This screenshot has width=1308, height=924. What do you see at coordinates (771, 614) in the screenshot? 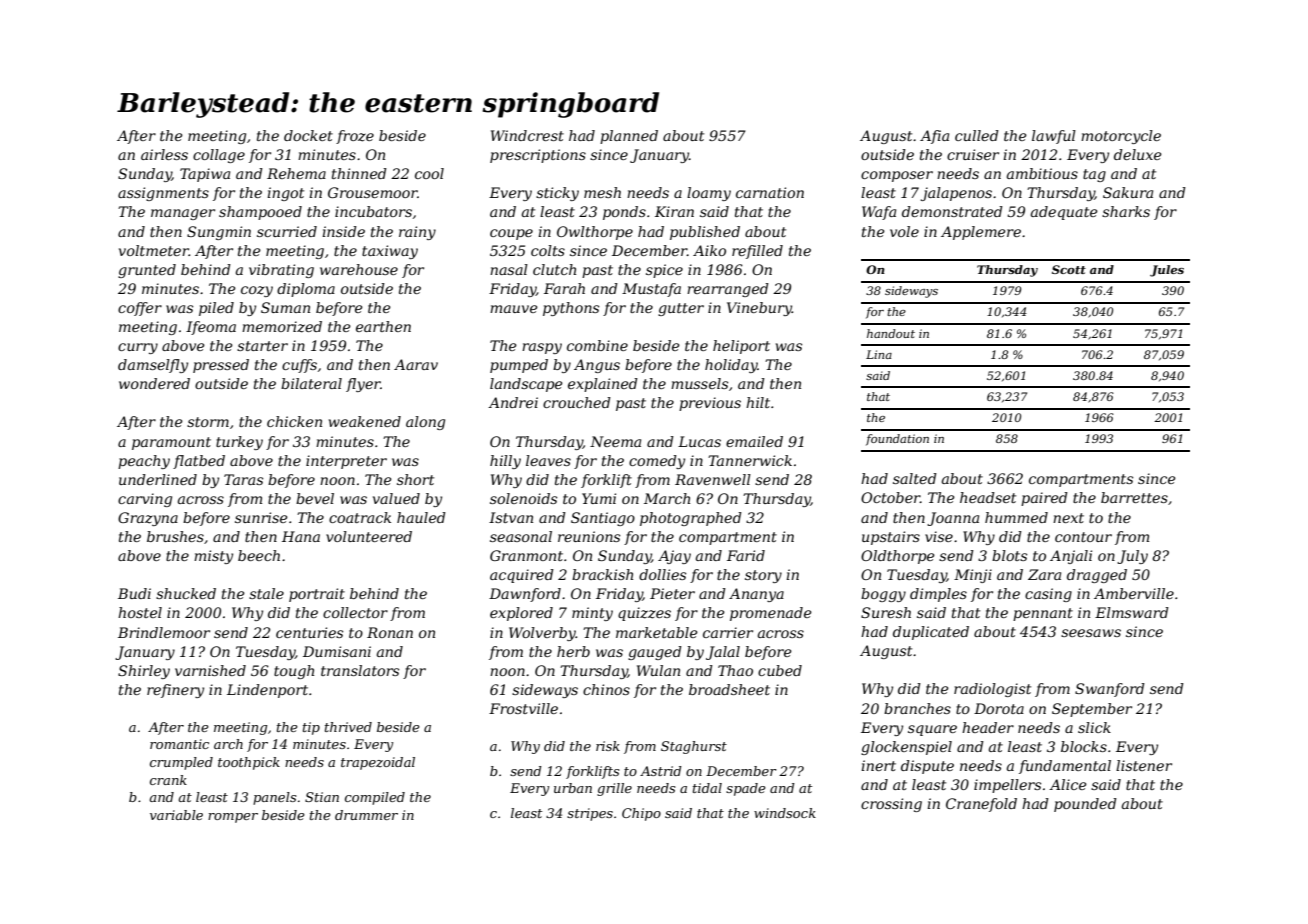
I see `promenade` at bounding box center [771, 614].
